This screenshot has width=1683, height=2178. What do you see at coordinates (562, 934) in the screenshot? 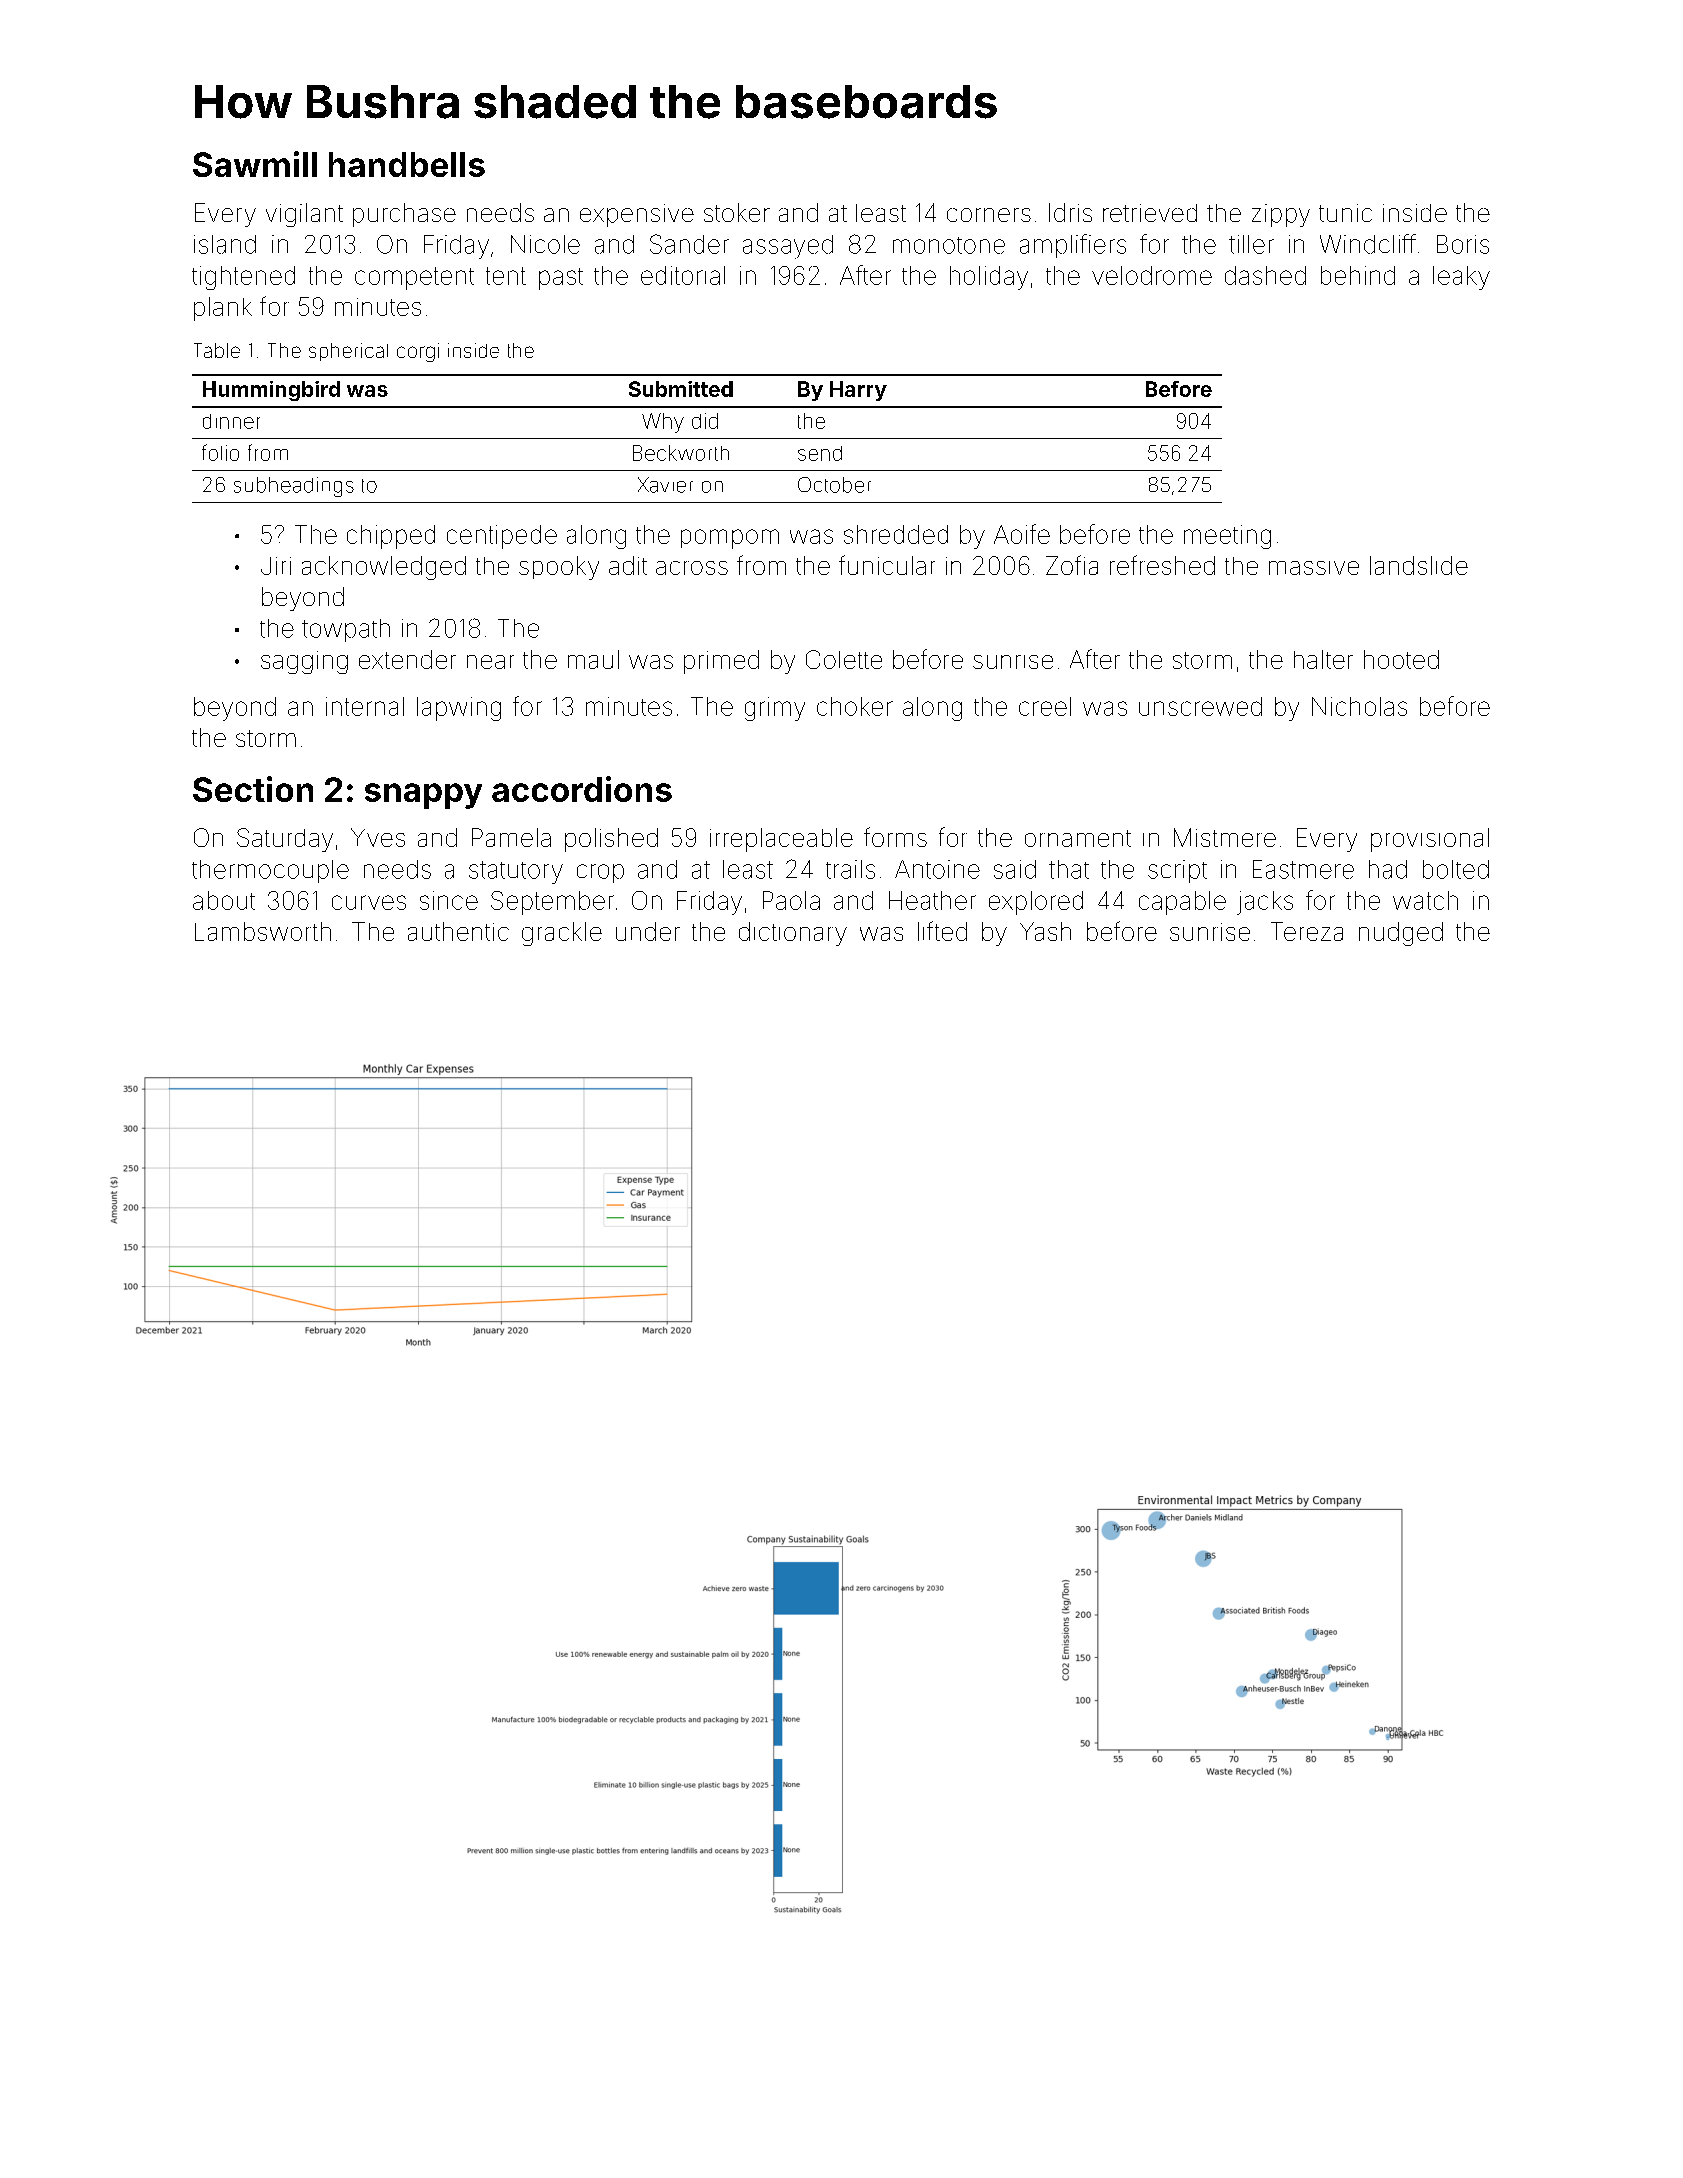
I see `grackle` at bounding box center [562, 934].
